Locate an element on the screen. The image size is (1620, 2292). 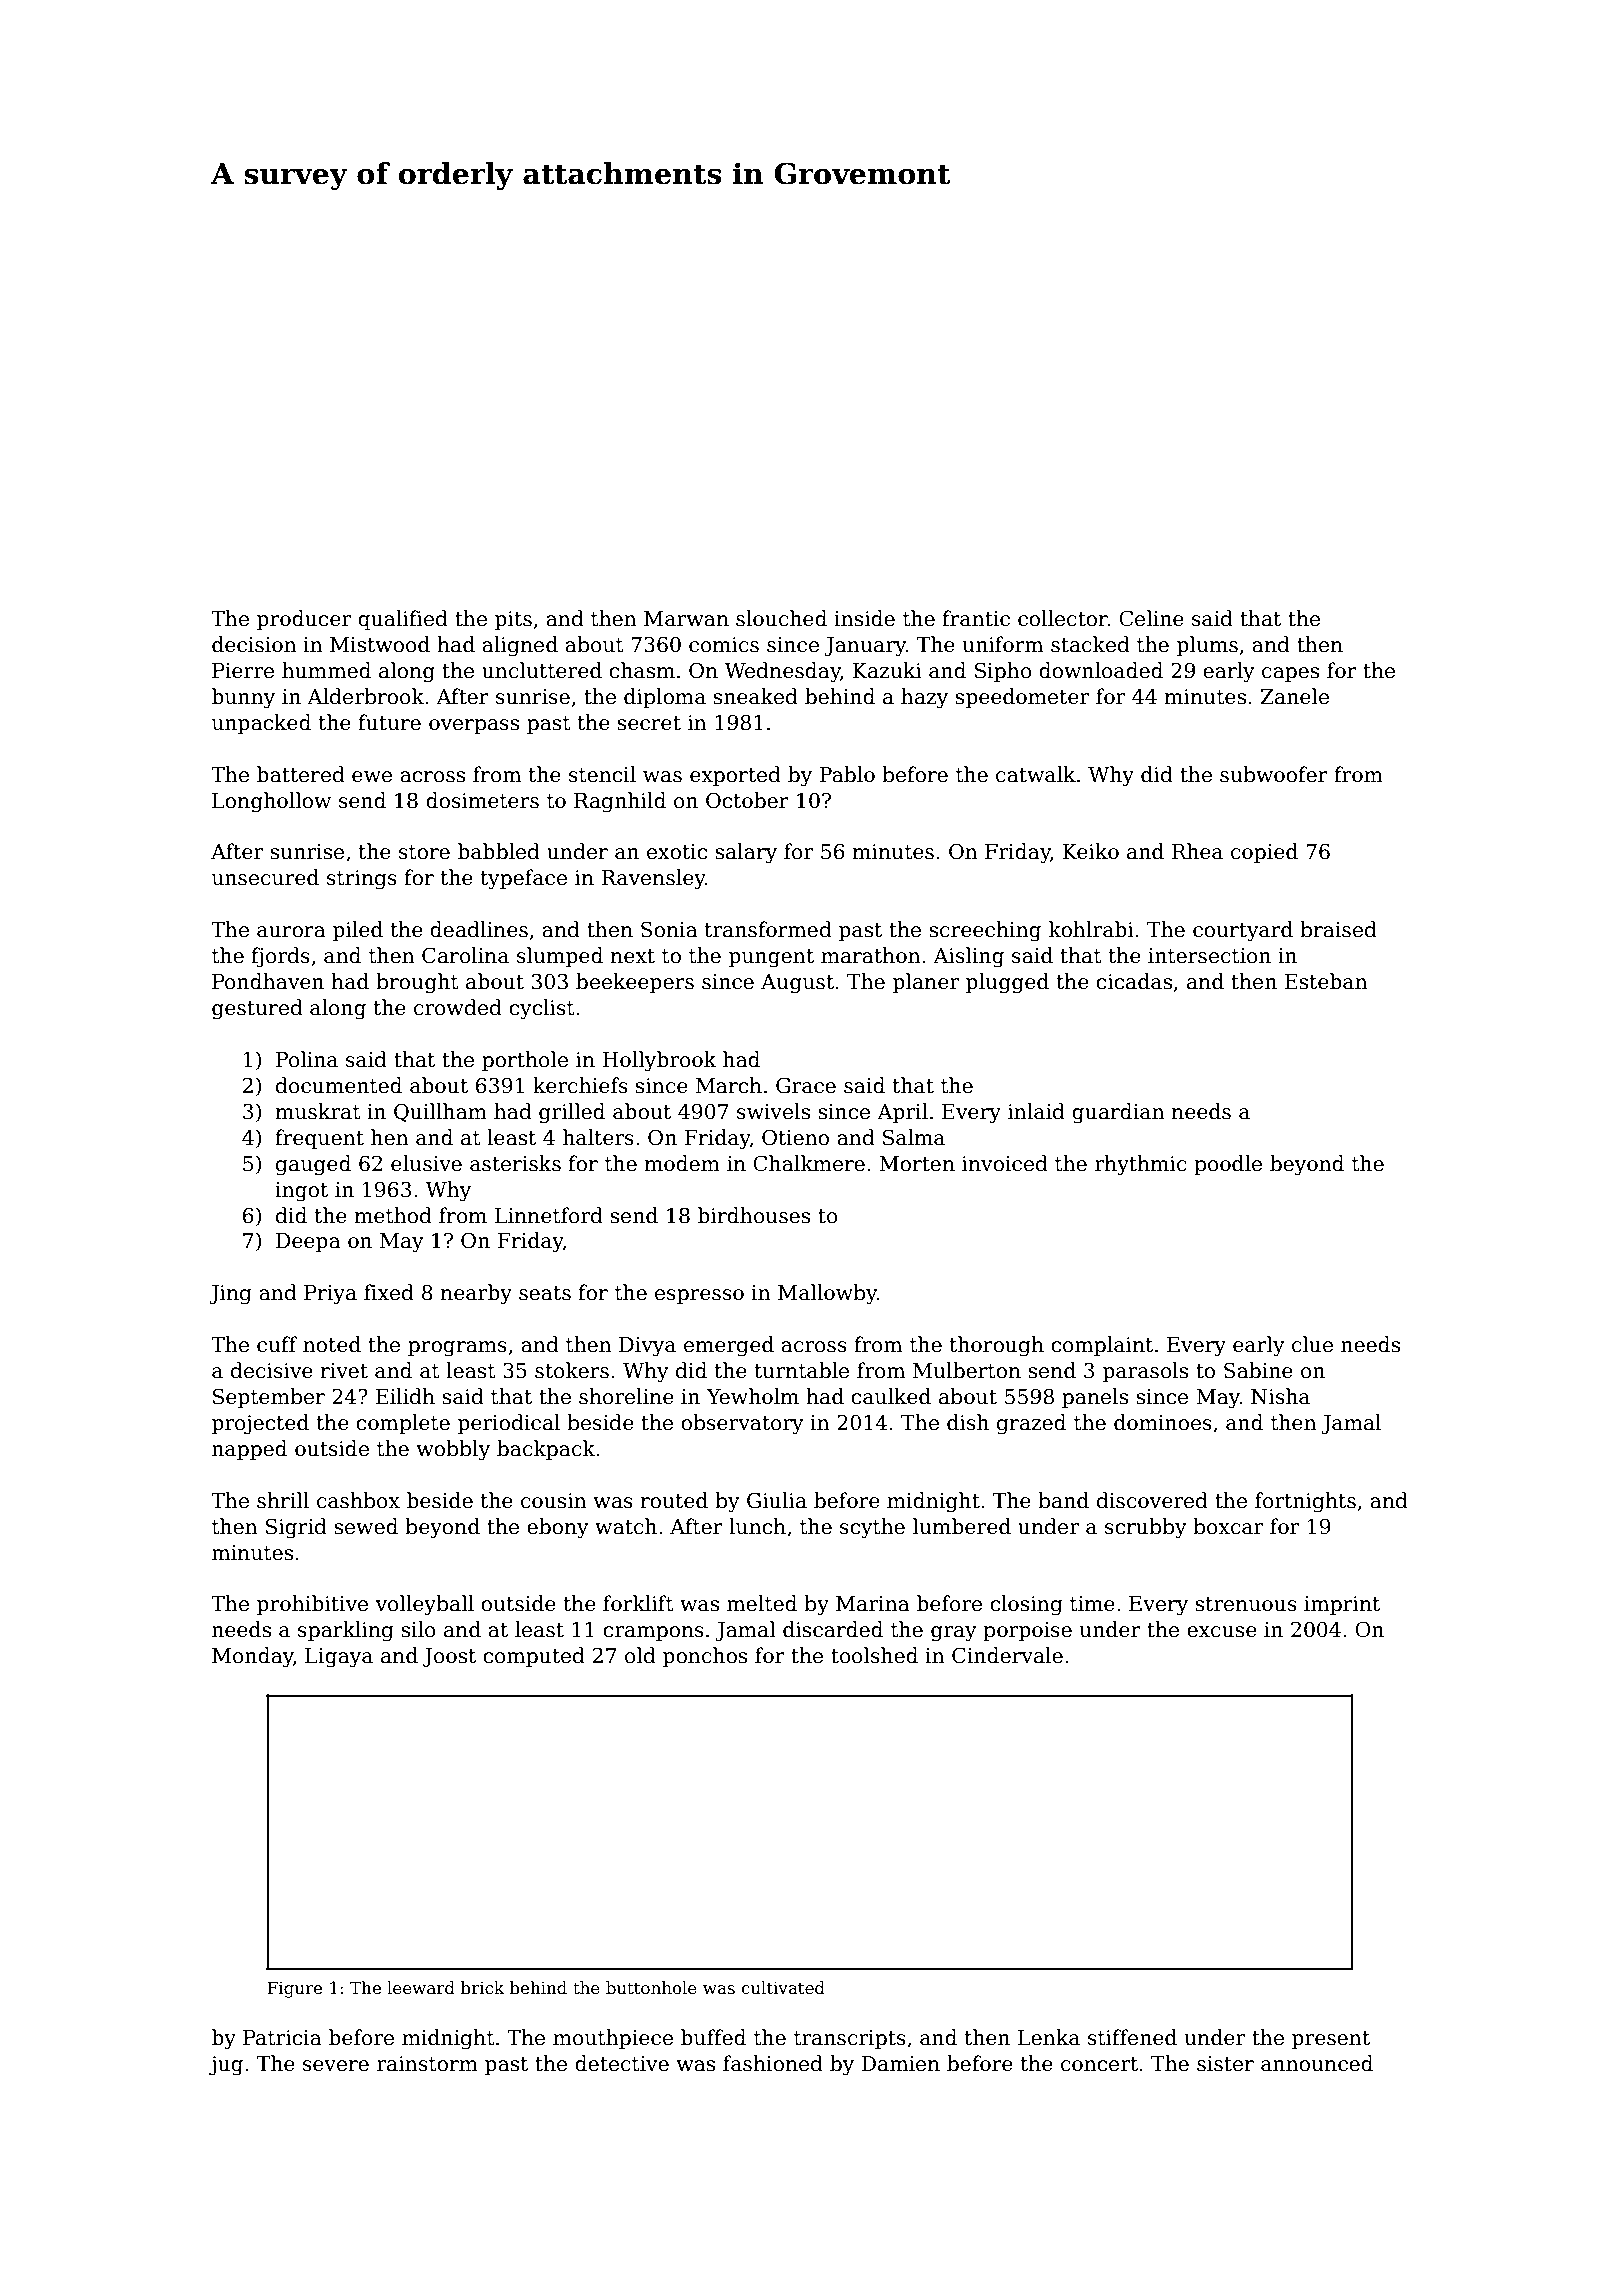
caulked is located at coordinates (891, 1396).
